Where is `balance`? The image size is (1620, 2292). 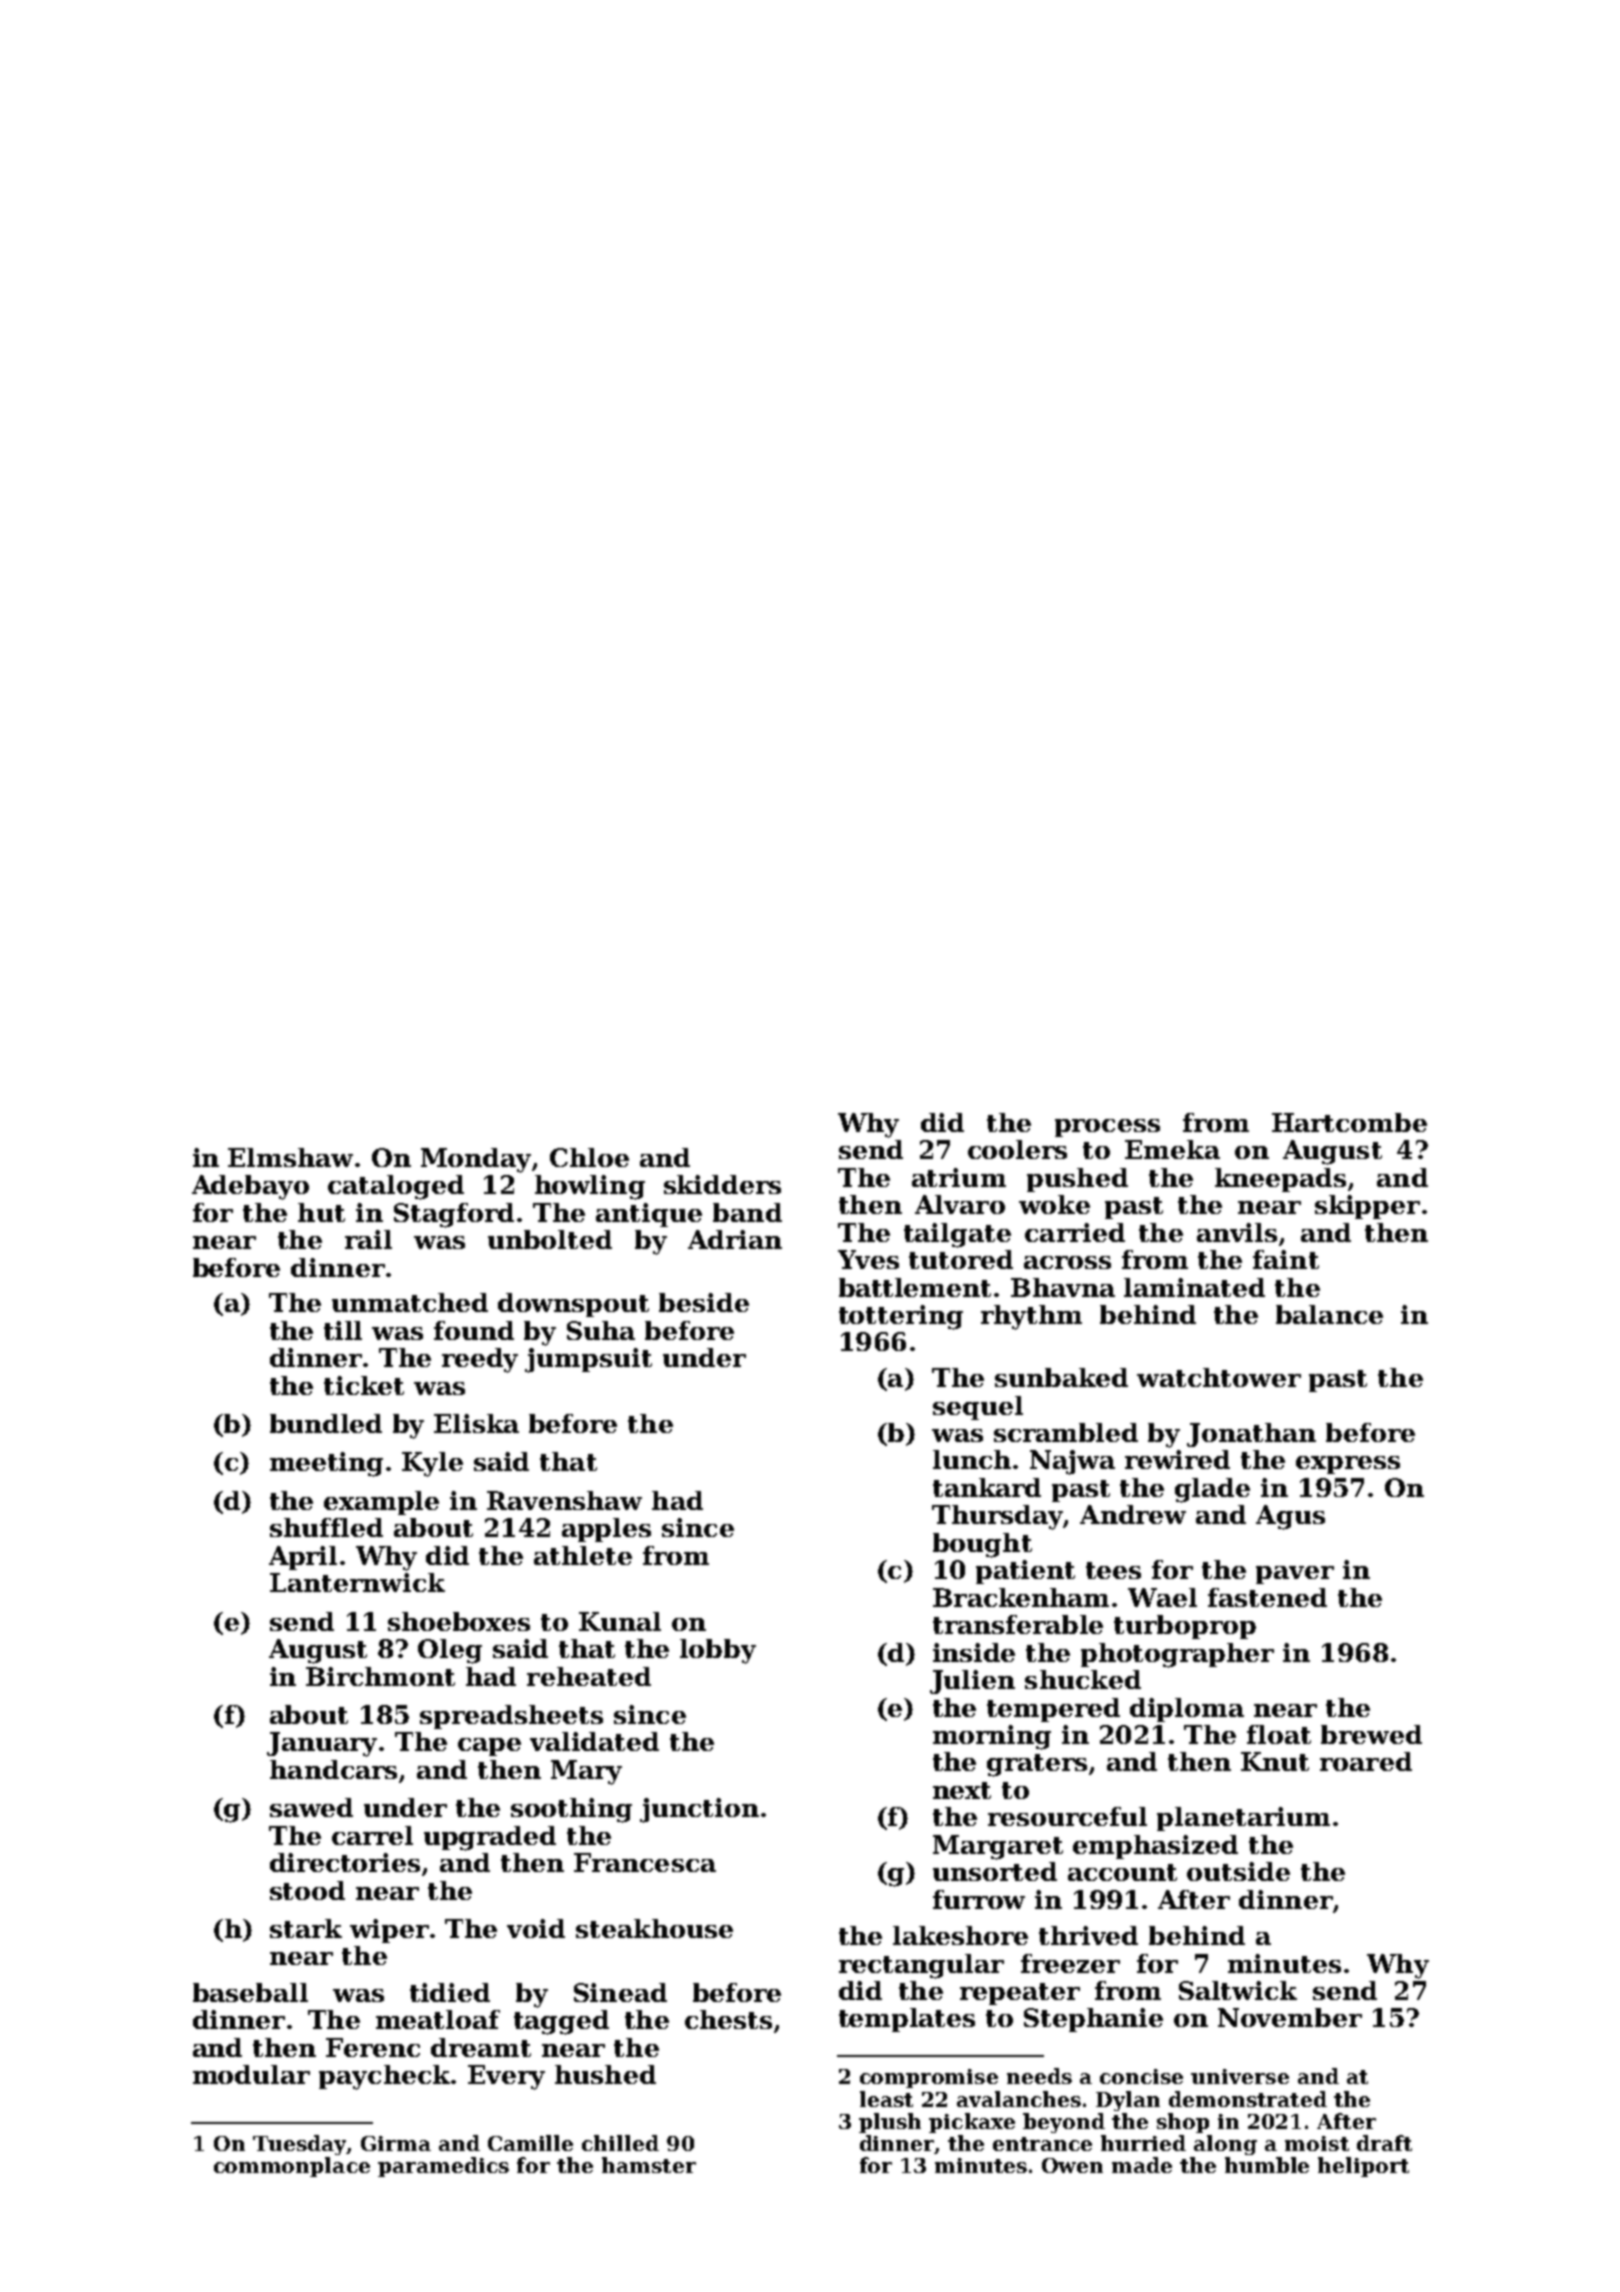 balance is located at coordinates (1329, 1314).
